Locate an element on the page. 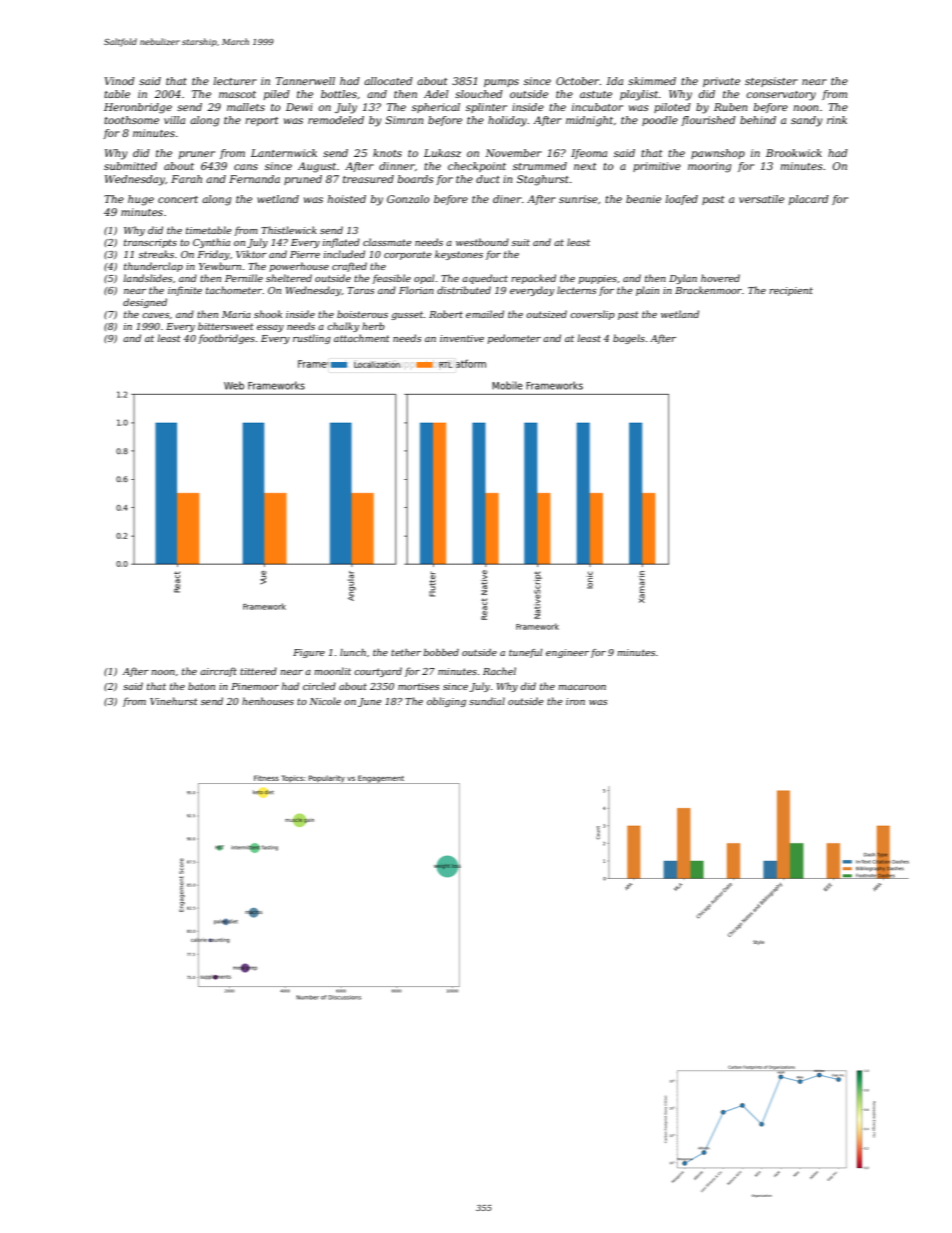 The height and width of the image is (1233, 952). versatile is located at coordinates (761, 199).
